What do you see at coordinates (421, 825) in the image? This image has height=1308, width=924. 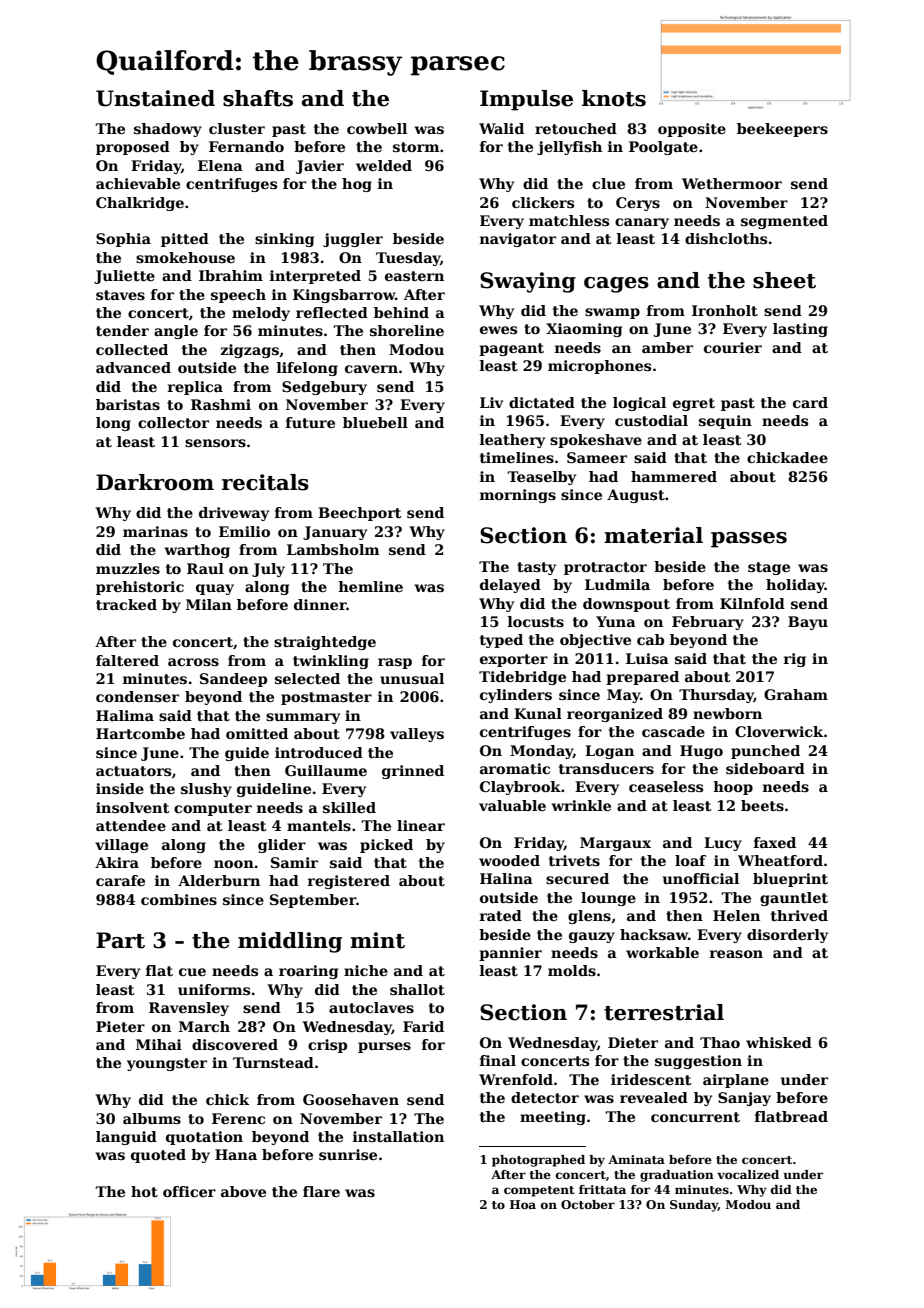 I see `linear` at bounding box center [421, 825].
